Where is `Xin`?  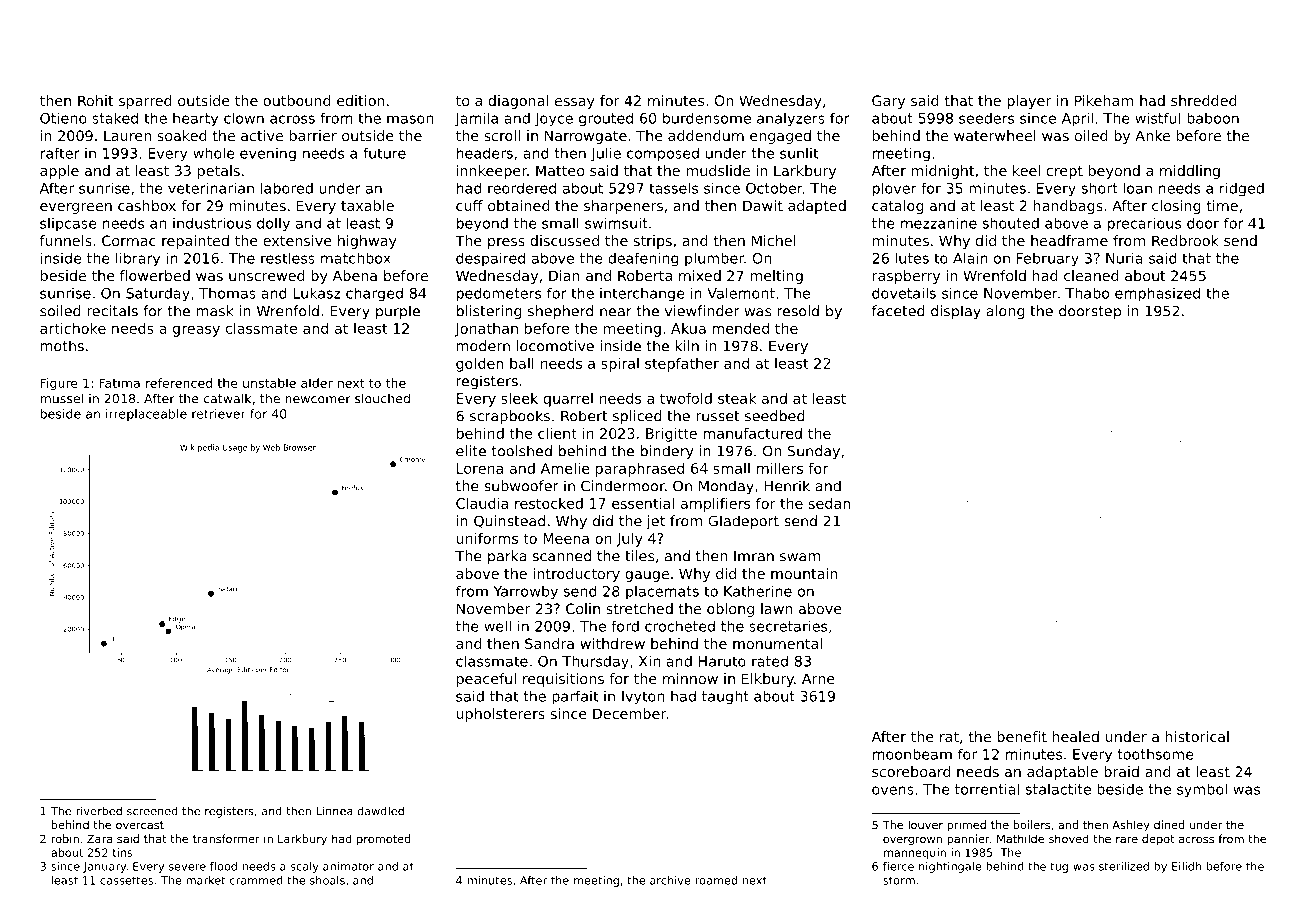
Xin is located at coordinates (649, 661).
